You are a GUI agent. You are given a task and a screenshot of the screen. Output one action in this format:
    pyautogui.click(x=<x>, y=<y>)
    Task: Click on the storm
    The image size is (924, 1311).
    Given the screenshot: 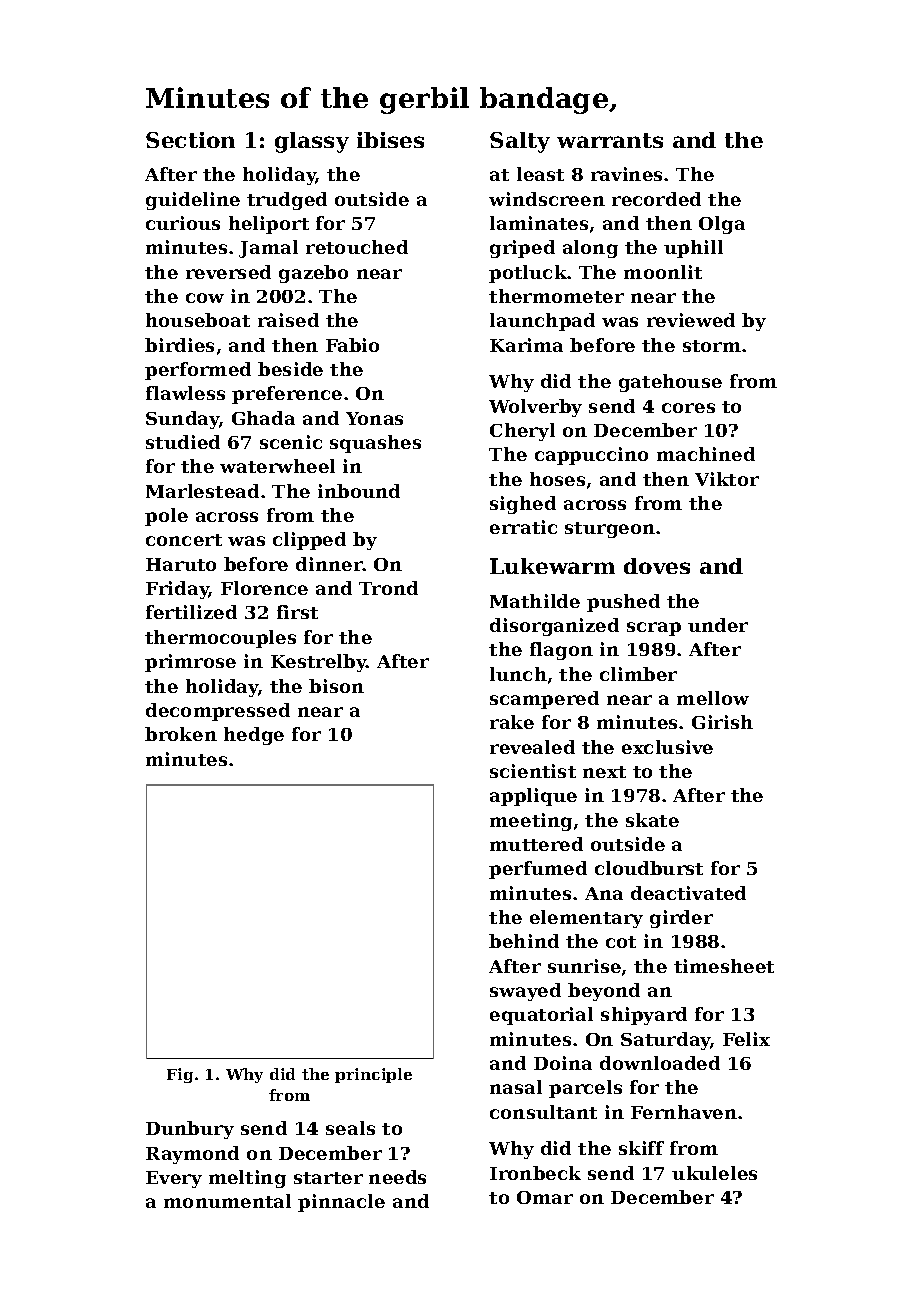 What is the action you would take?
    pyautogui.click(x=712, y=346)
